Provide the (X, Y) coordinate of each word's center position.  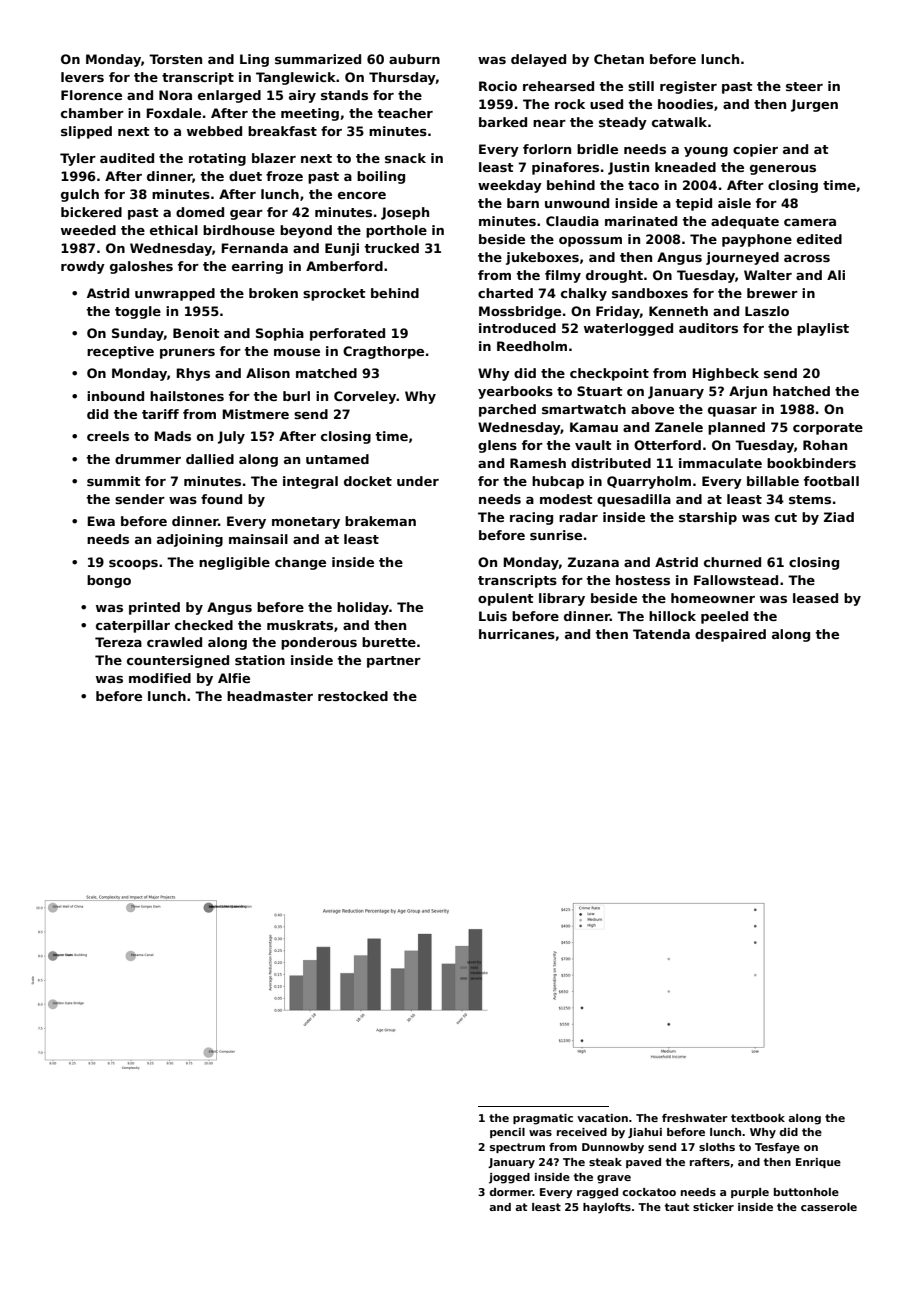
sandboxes (650, 293)
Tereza (118, 642)
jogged (509, 1178)
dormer (511, 1192)
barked (503, 122)
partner (394, 662)
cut (786, 517)
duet (245, 176)
